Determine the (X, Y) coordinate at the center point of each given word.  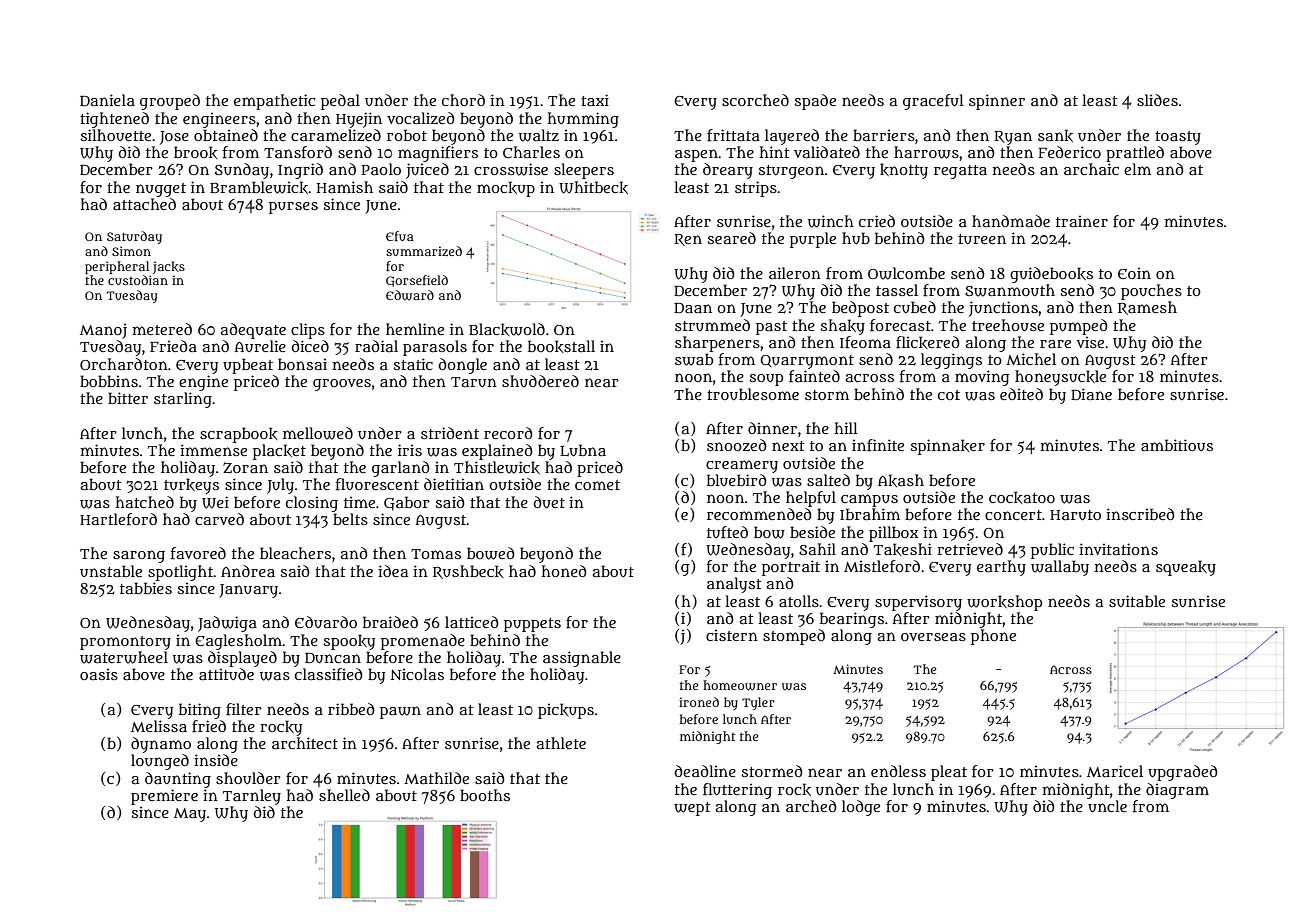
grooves (342, 385)
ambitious (1177, 445)
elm (1137, 169)
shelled (344, 795)
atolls (799, 601)
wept (692, 809)
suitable (1137, 601)
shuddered (540, 381)
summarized (424, 251)
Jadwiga (227, 624)
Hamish (345, 187)
